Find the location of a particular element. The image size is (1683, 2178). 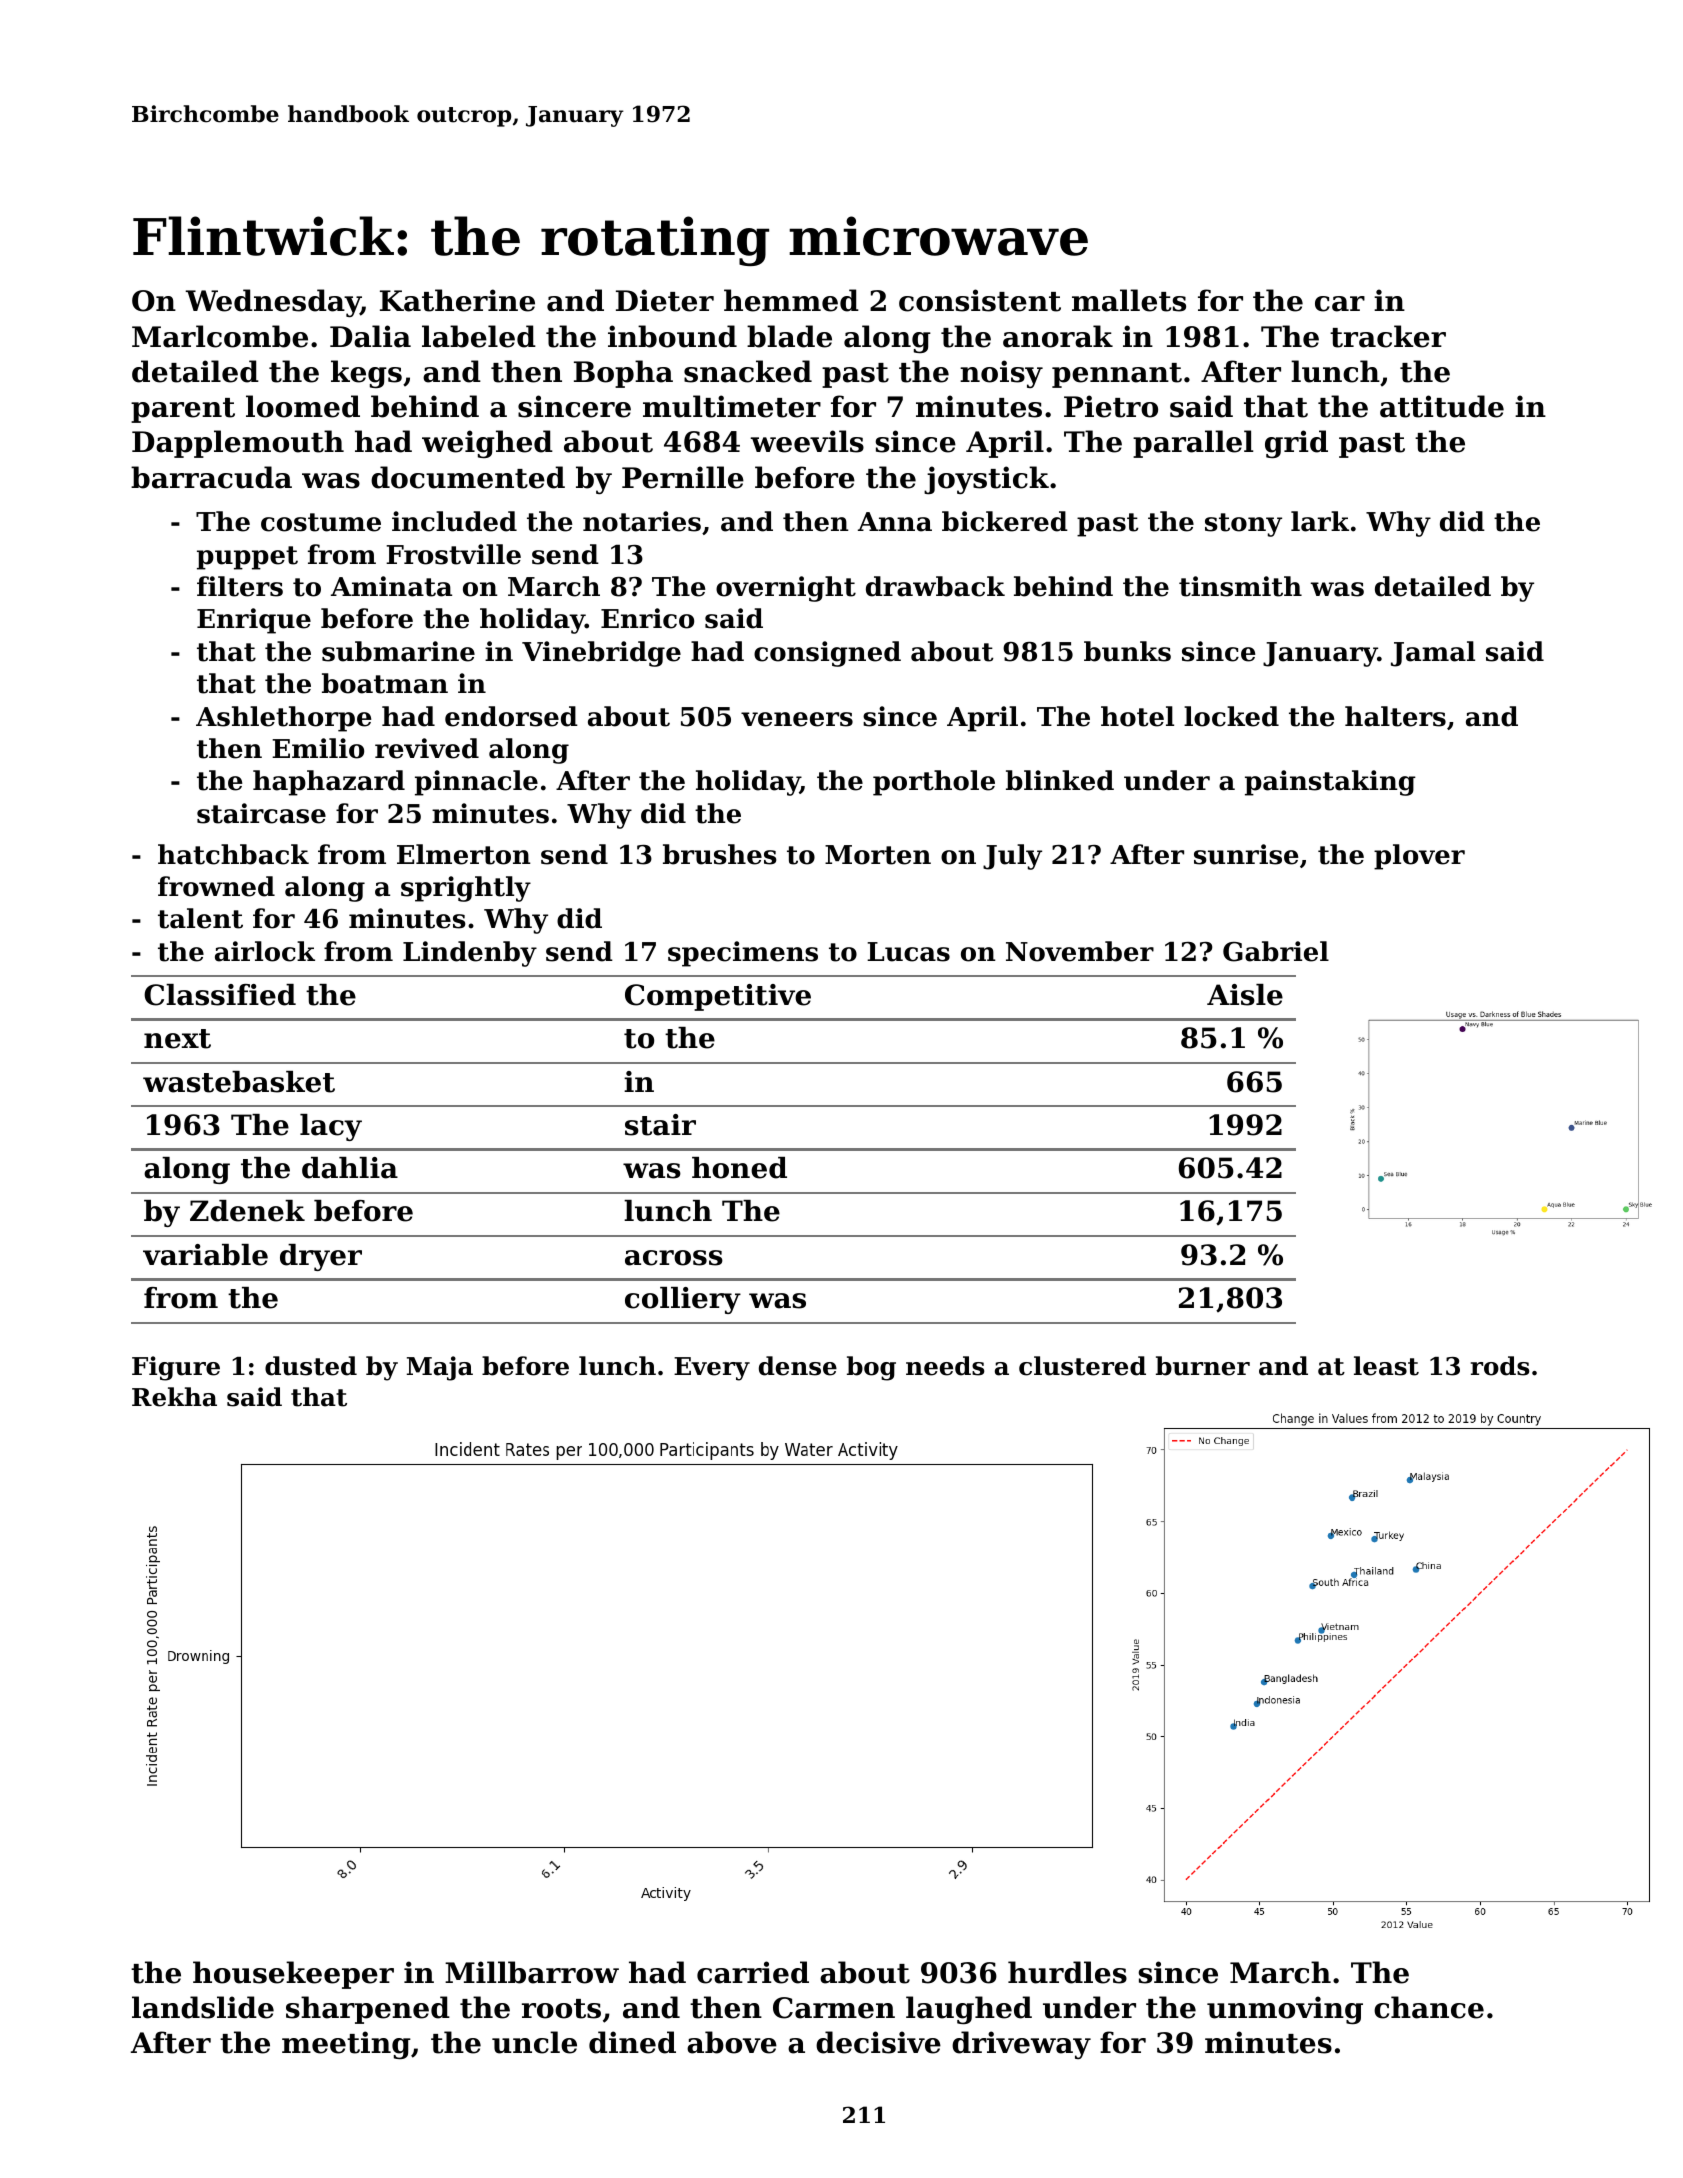

dusted is located at coordinates (311, 1366).
